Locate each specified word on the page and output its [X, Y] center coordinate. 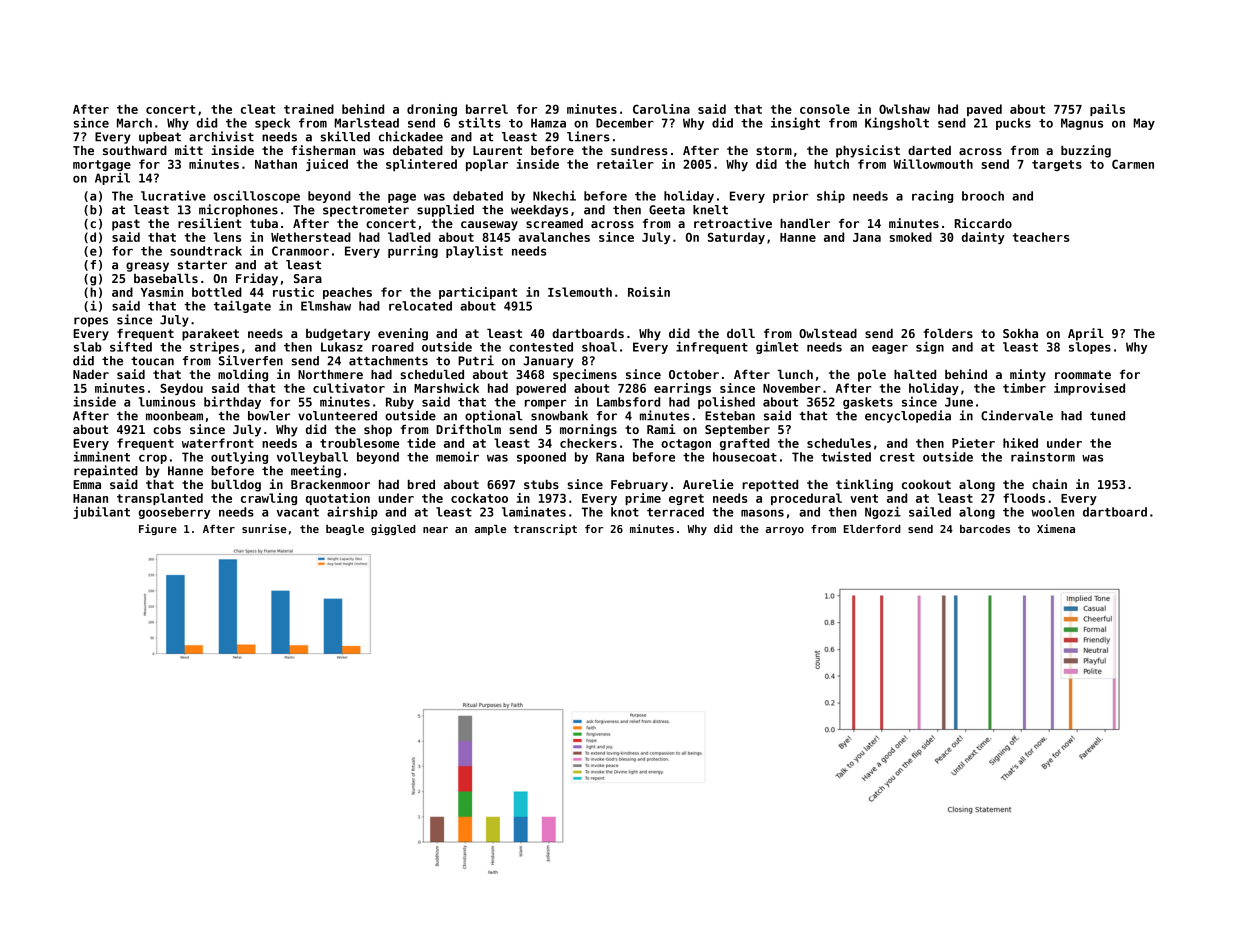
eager [890, 349]
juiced [327, 165]
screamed [554, 223]
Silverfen [251, 360]
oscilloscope [257, 196]
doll [741, 333]
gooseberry [174, 513]
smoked [910, 237]
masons [762, 513]
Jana [867, 237]
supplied [445, 210]
